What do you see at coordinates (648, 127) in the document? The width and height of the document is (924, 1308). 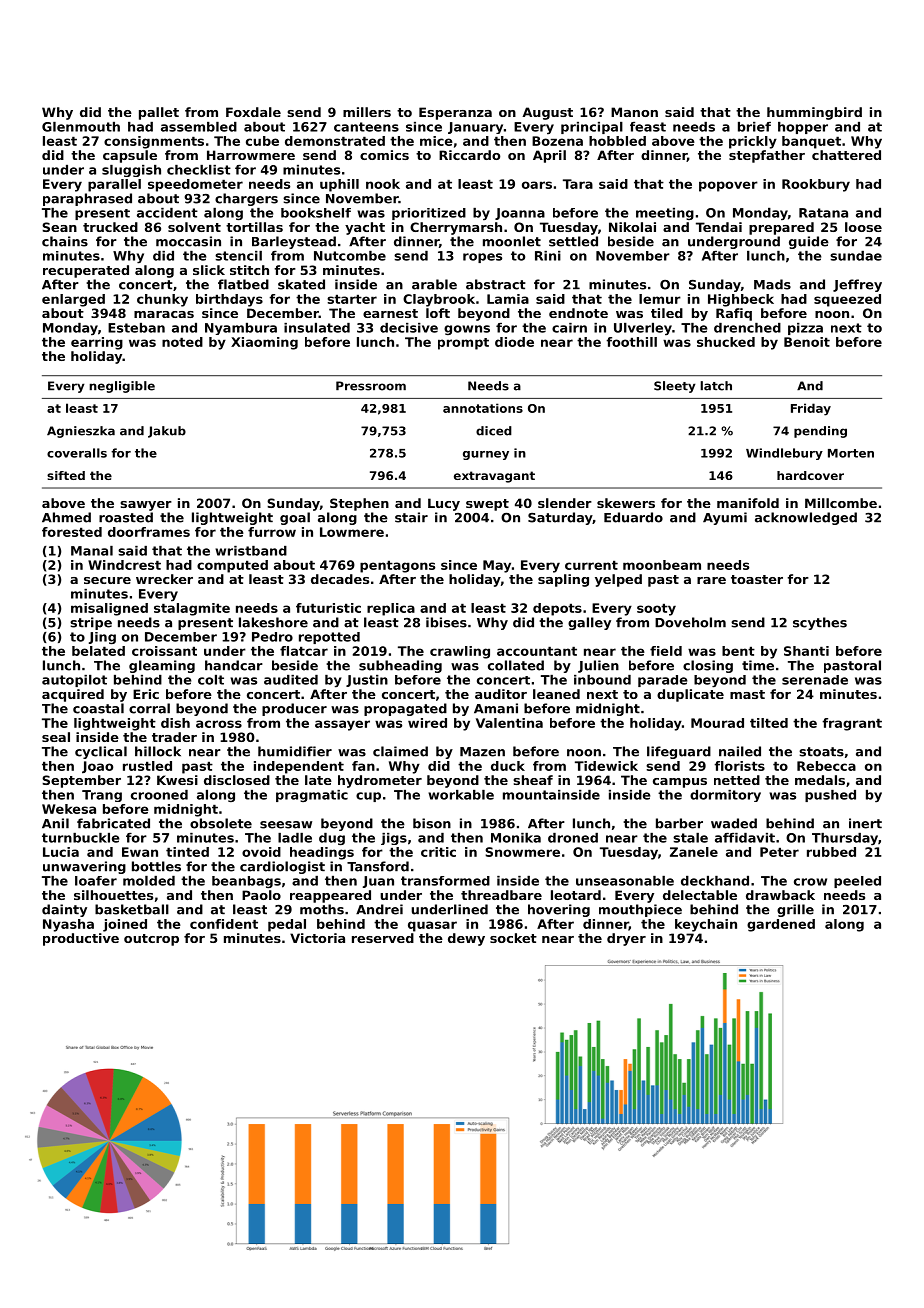 I see `feast` at bounding box center [648, 127].
